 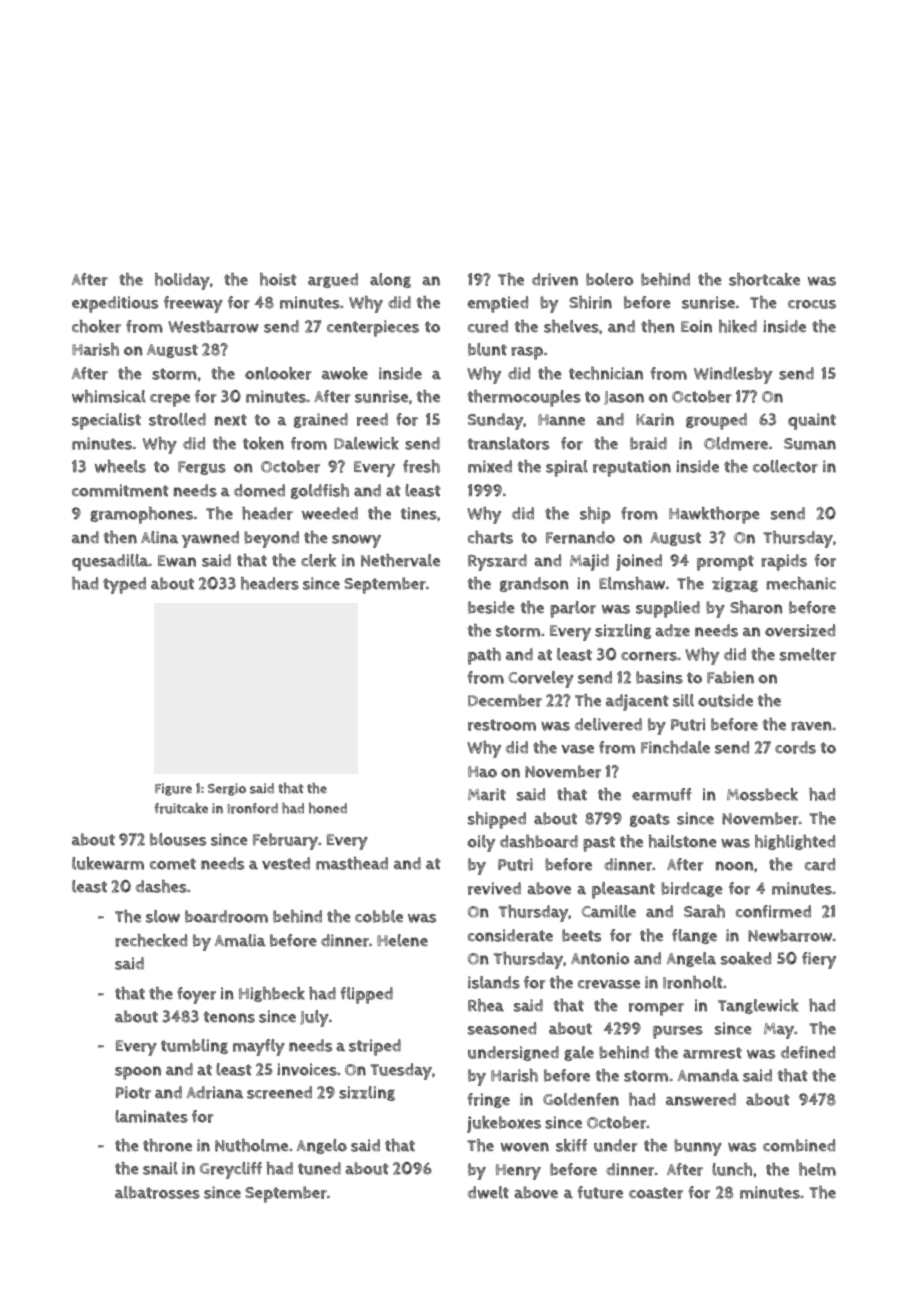 What do you see at coordinates (498, 304) in the page?
I see `emptied` at bounding box center [498, 304].
